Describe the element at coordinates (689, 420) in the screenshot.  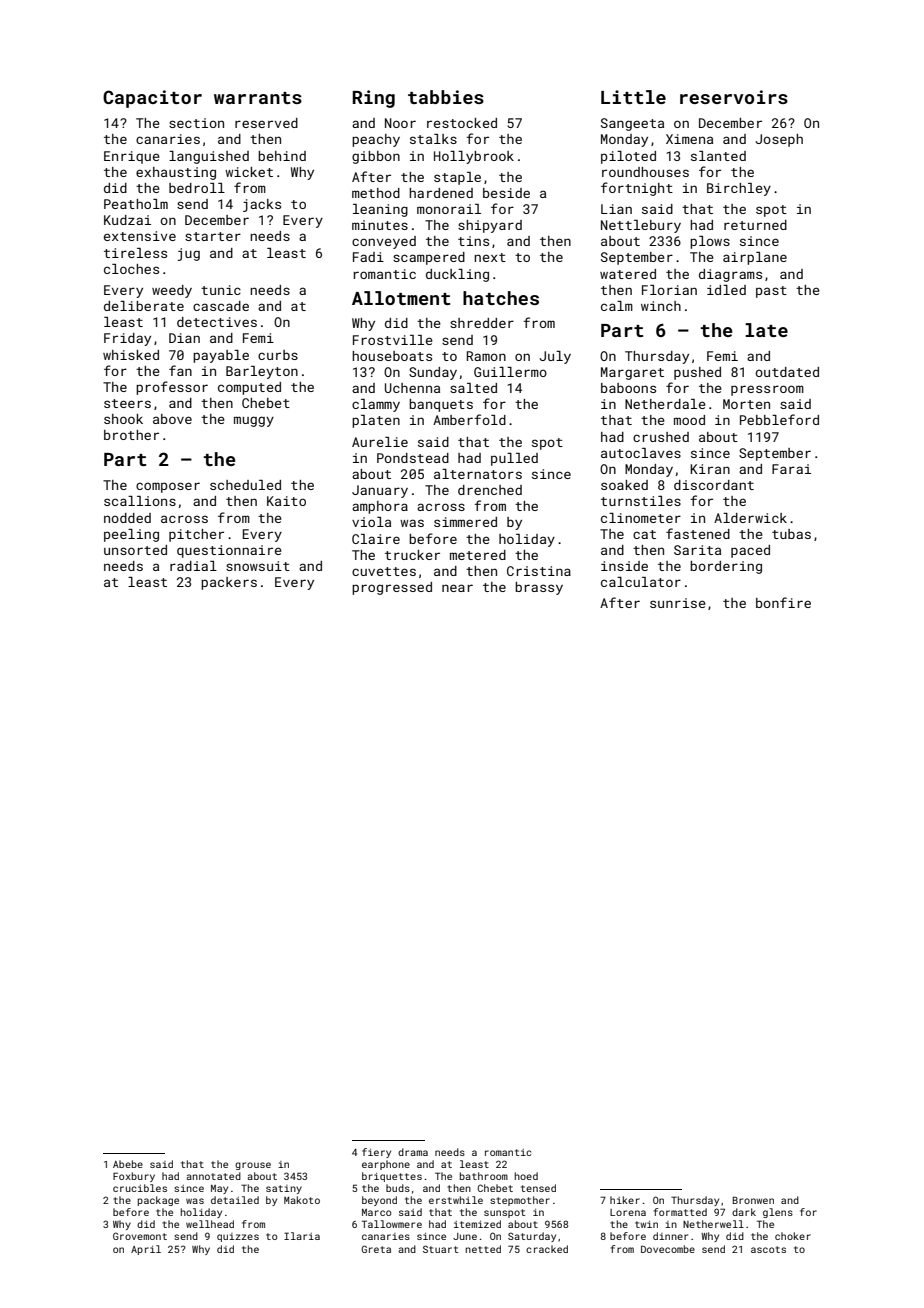
I see `mood` at that location.
